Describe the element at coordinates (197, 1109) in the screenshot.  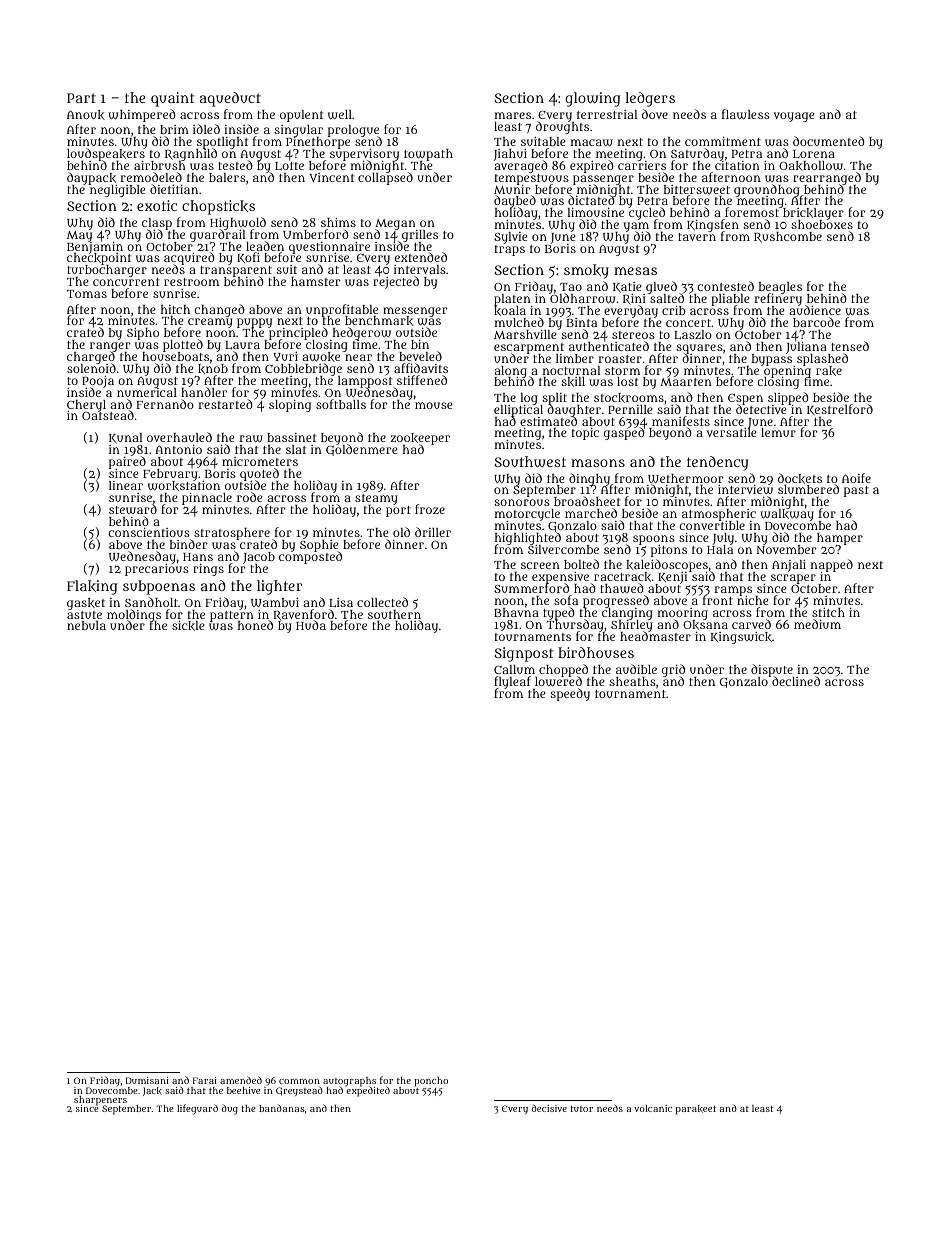
I see `lifeguard` at that location.
